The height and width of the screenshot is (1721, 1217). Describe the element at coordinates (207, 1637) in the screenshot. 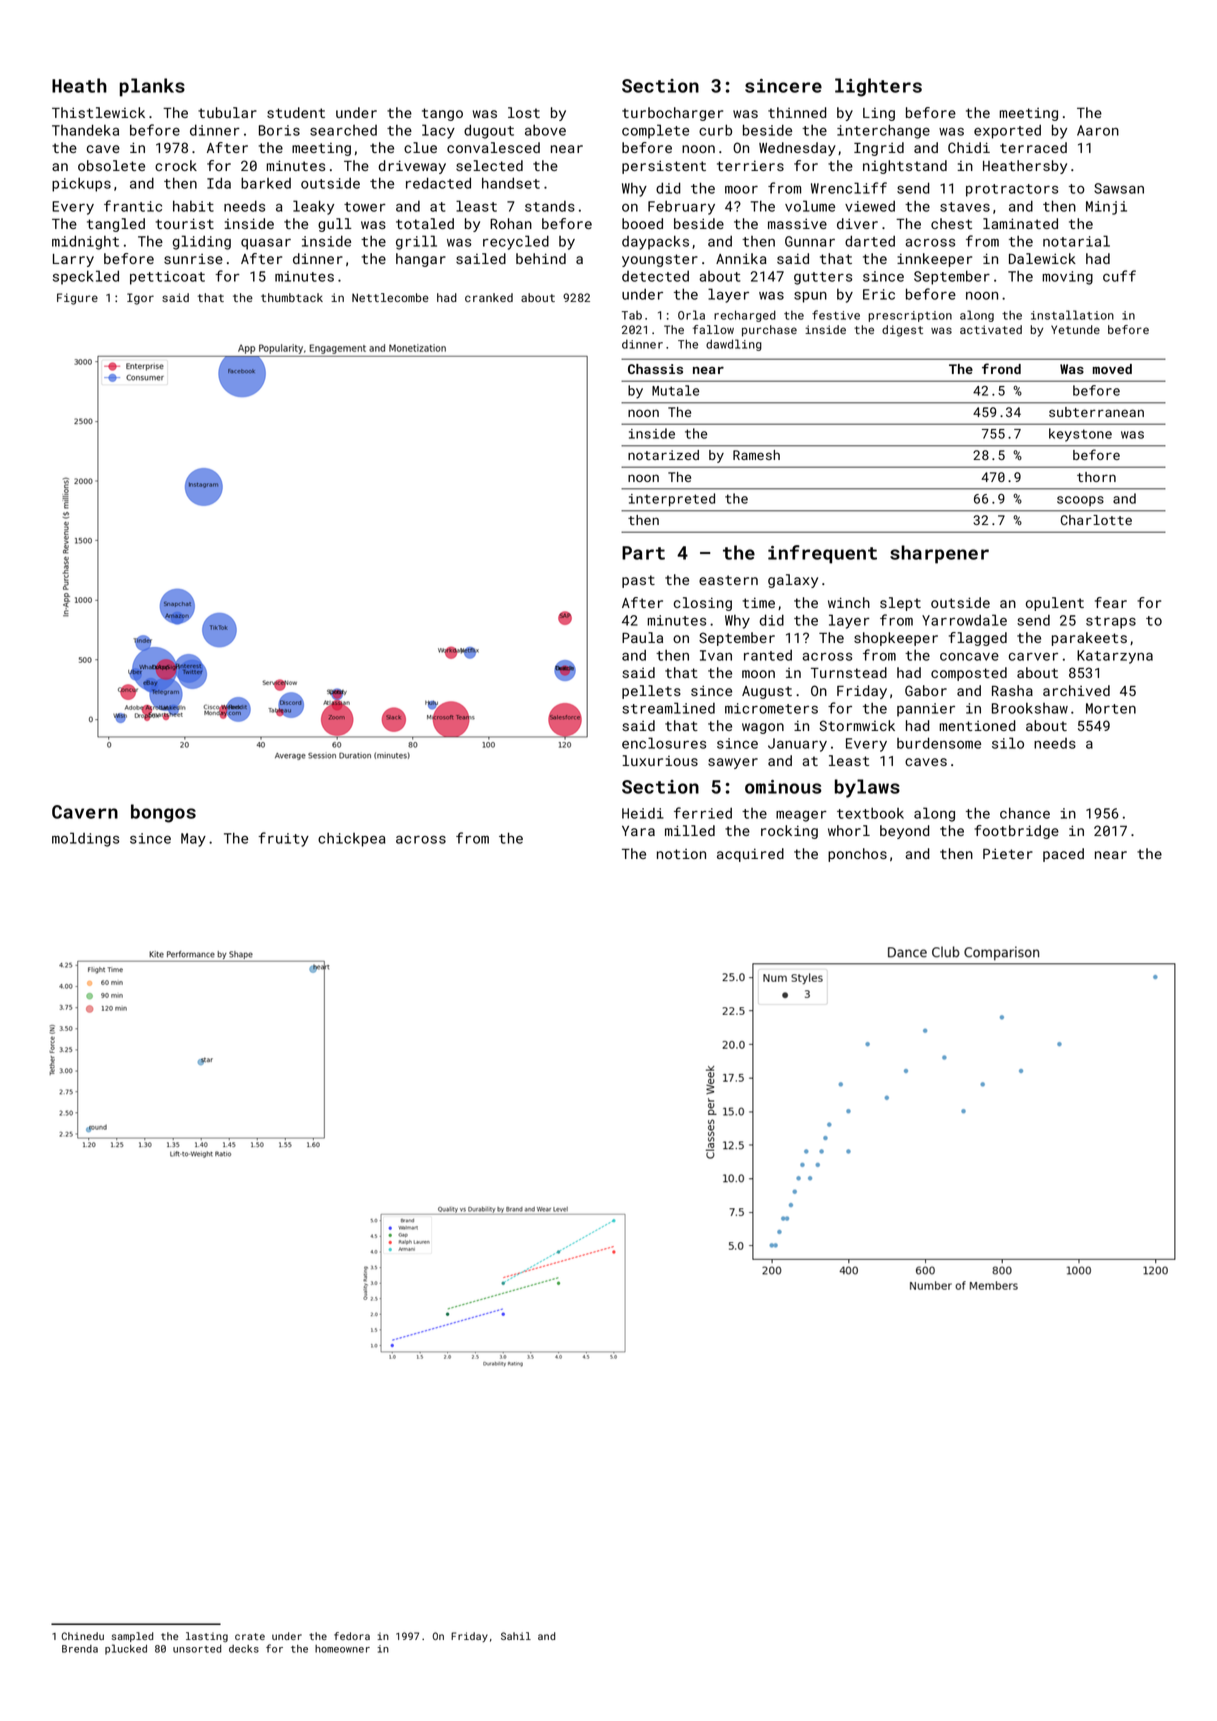

I see `lasting` at that location.
